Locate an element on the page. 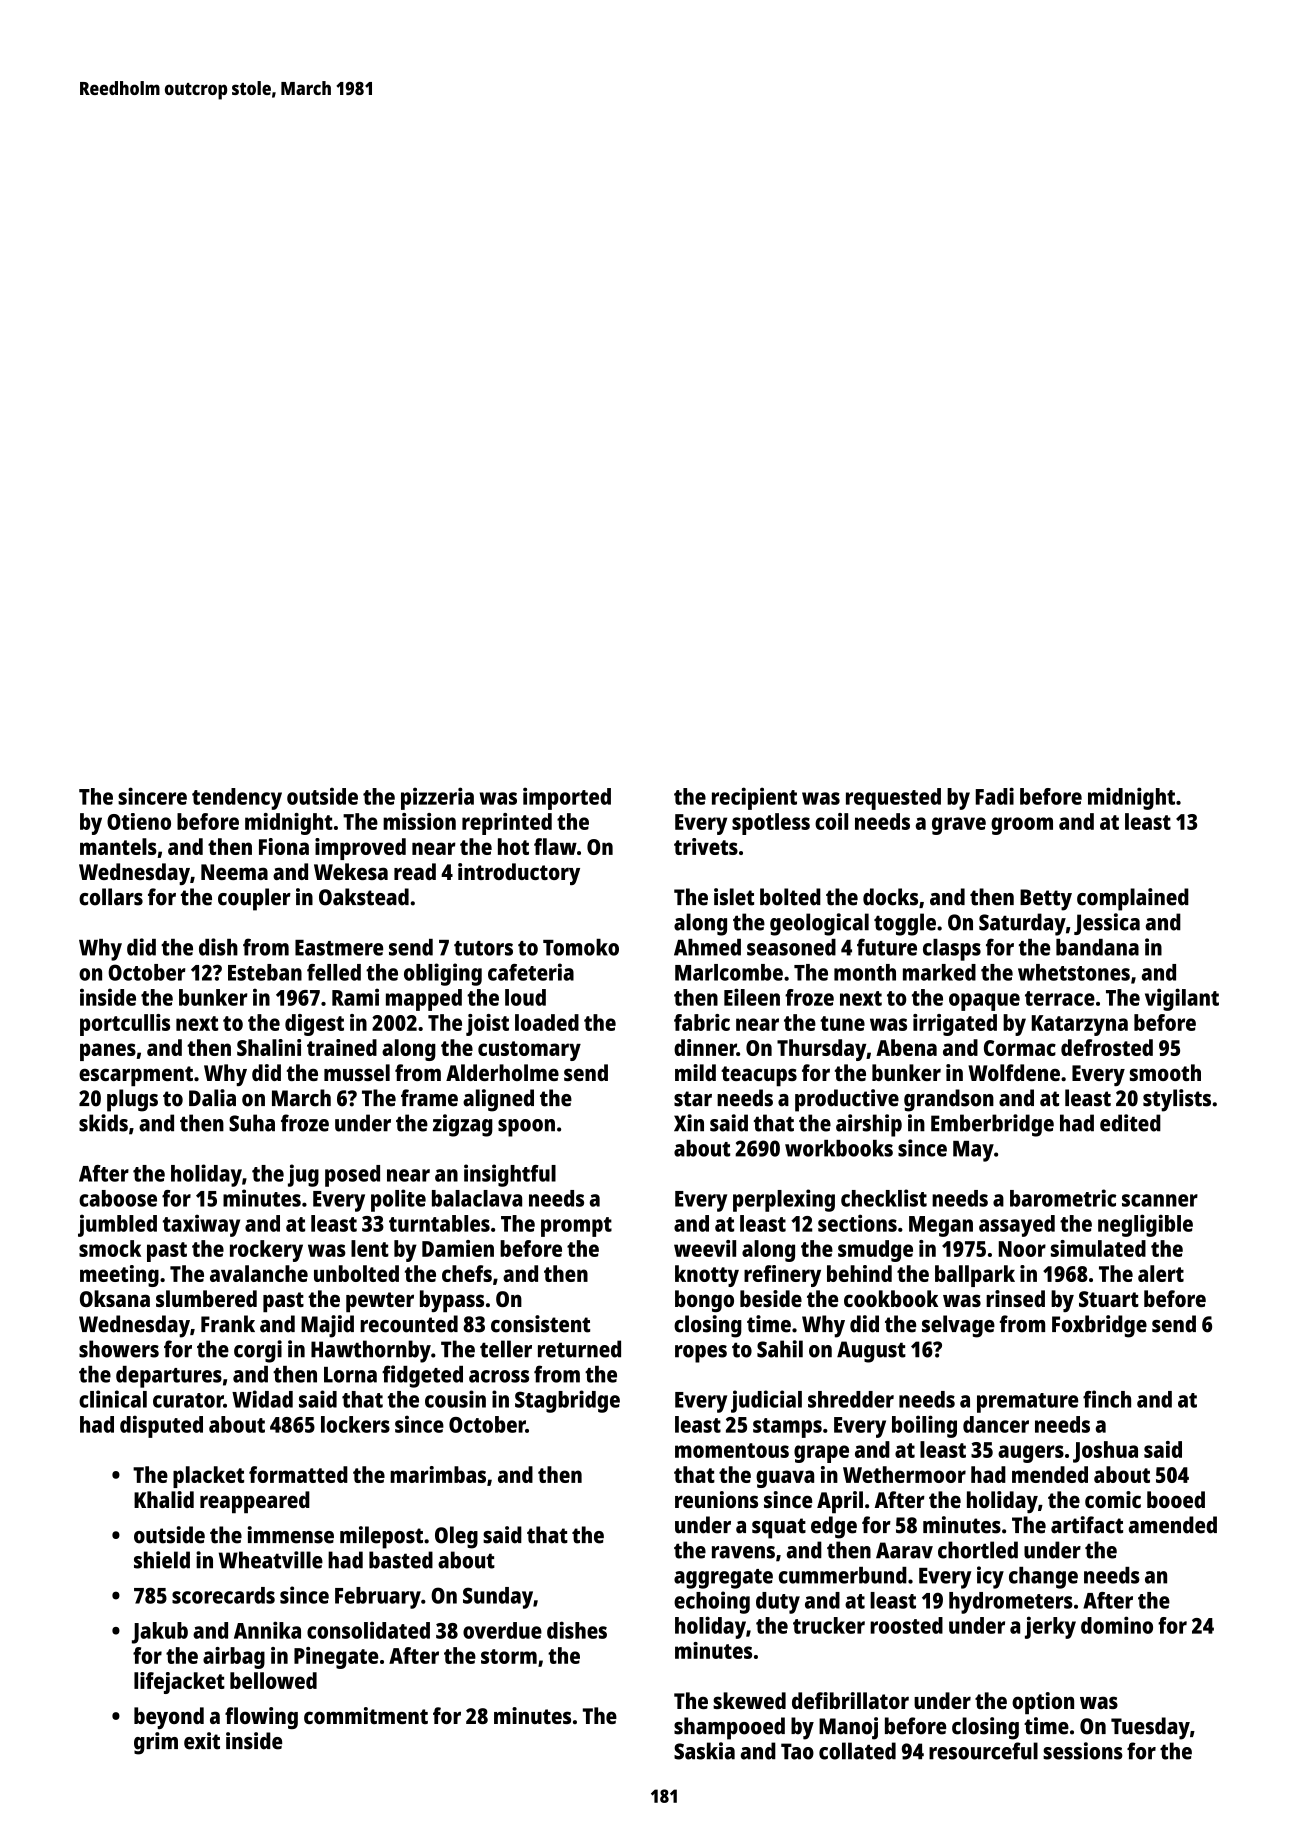  Tomoko is located at coordinates (581, 947).
